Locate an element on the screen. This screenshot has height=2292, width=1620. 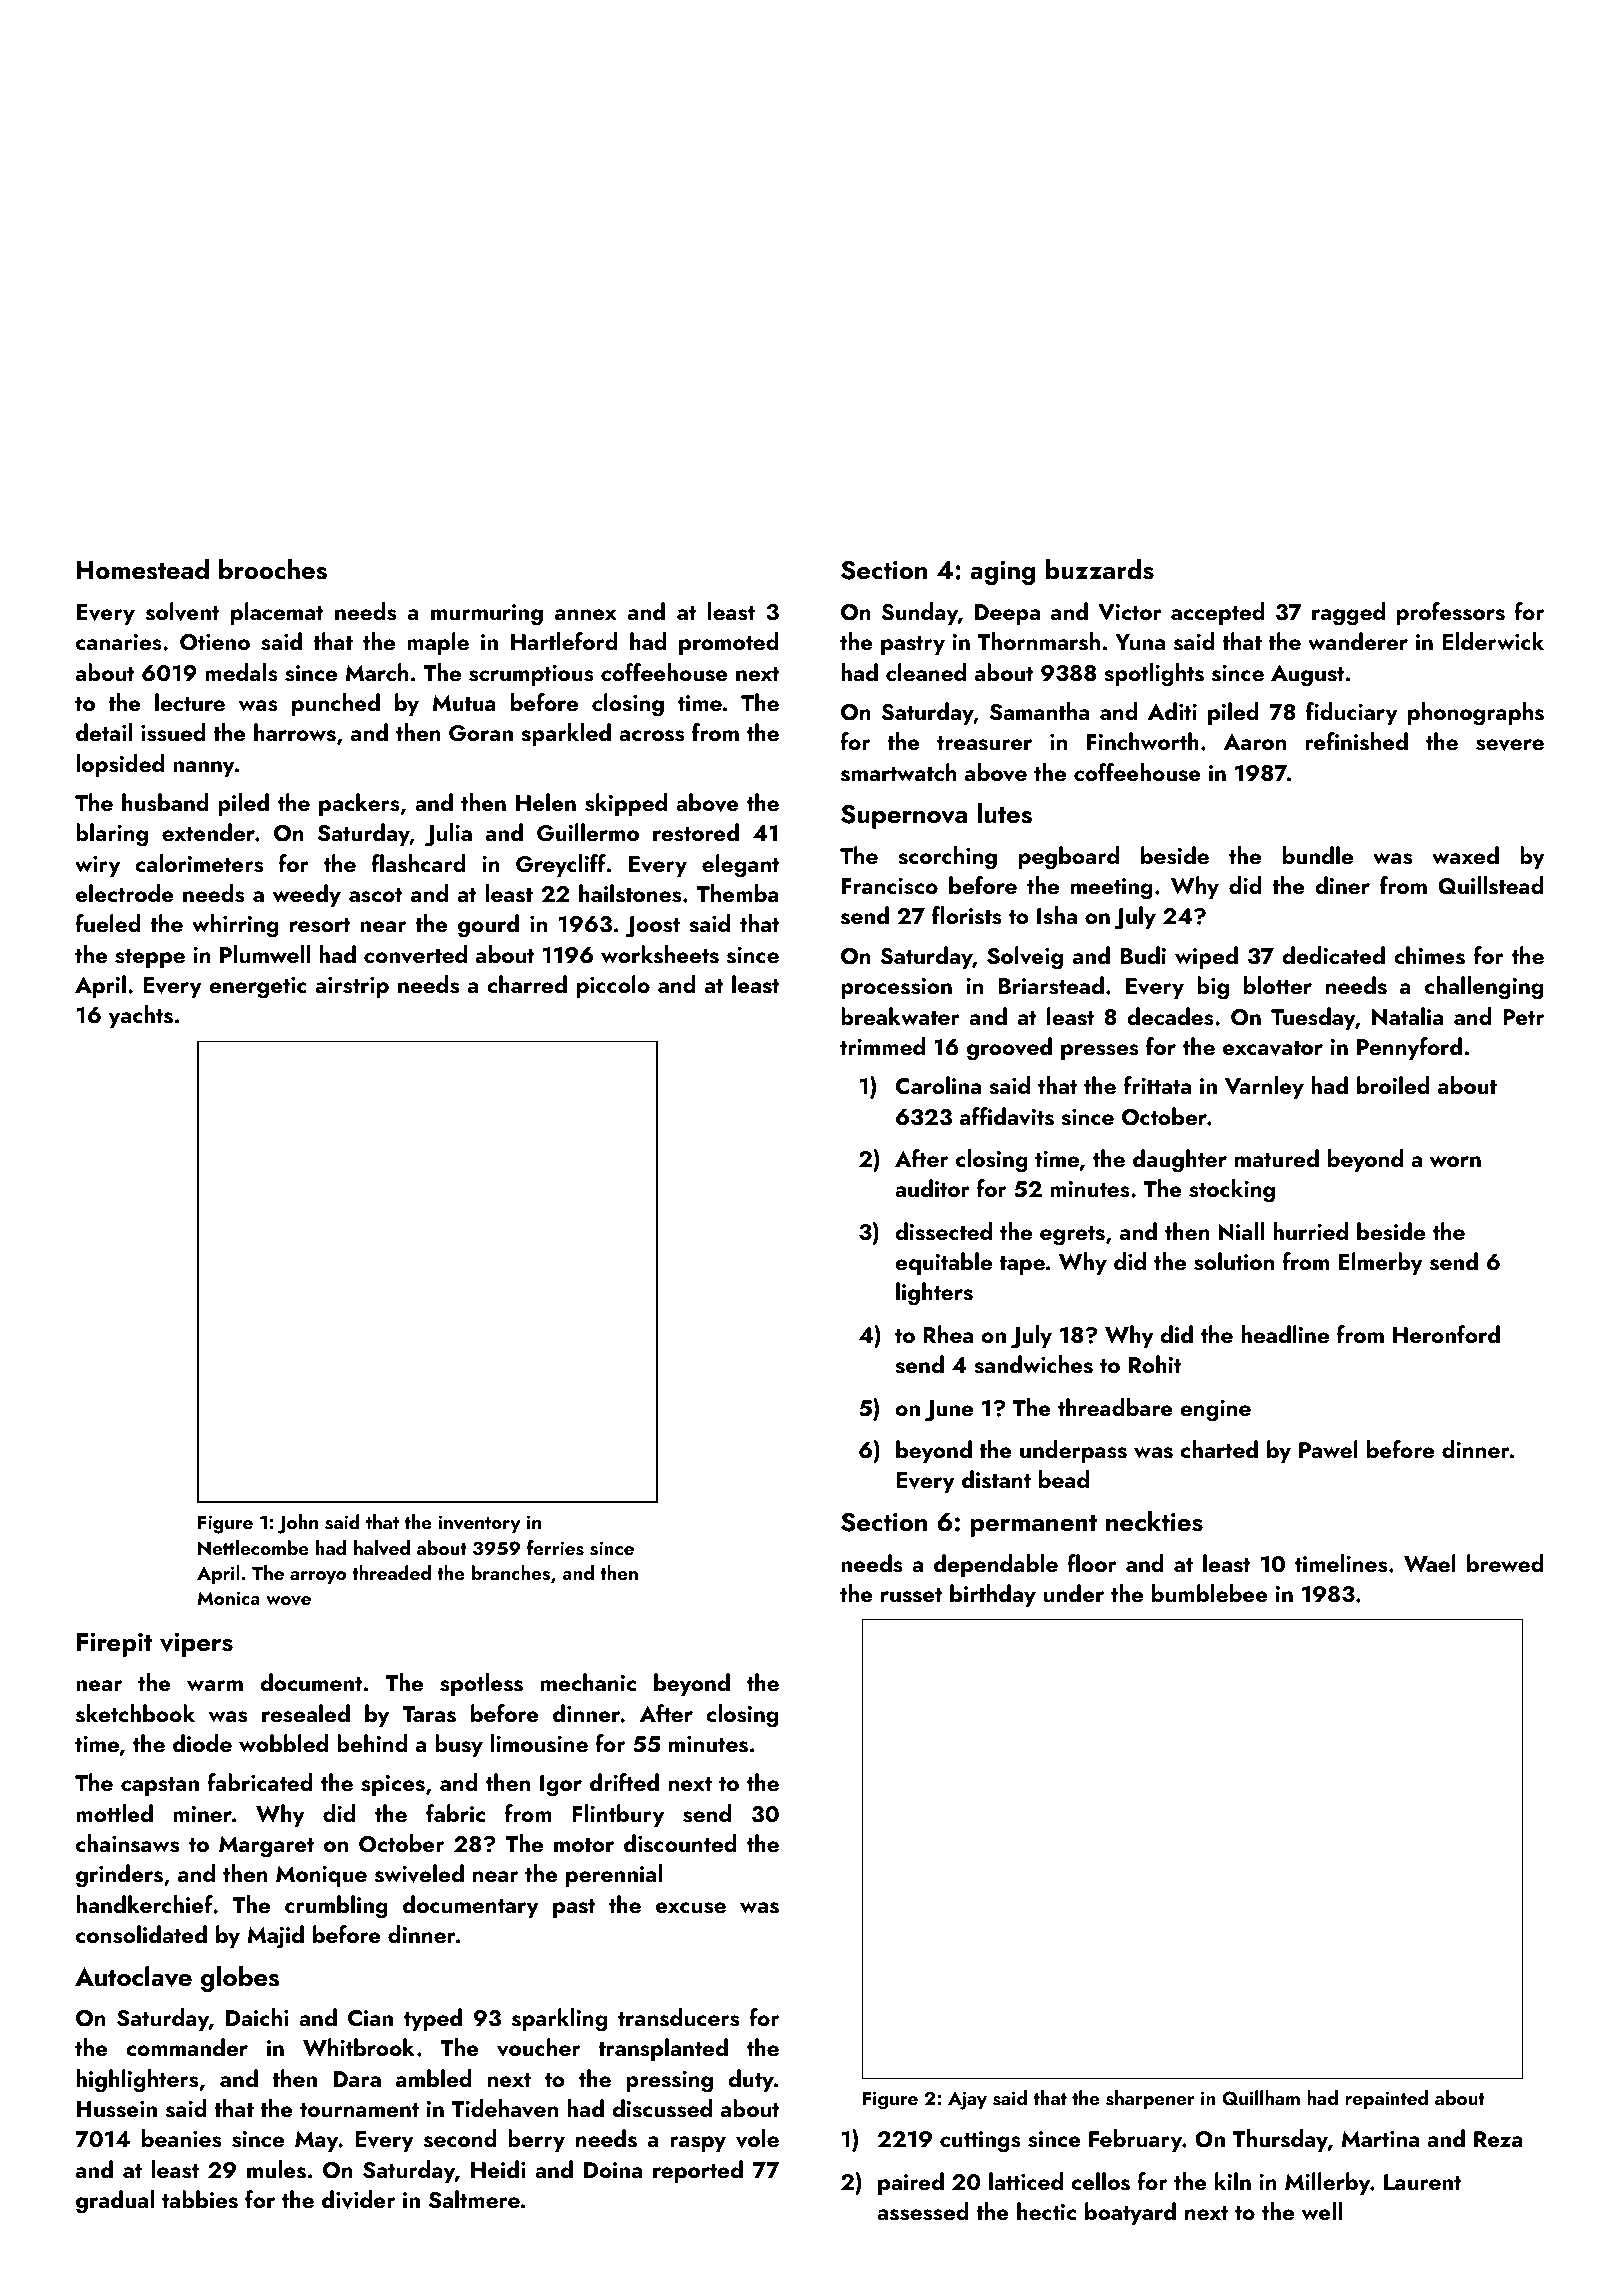
annex is located at coordinates (586, 614).
